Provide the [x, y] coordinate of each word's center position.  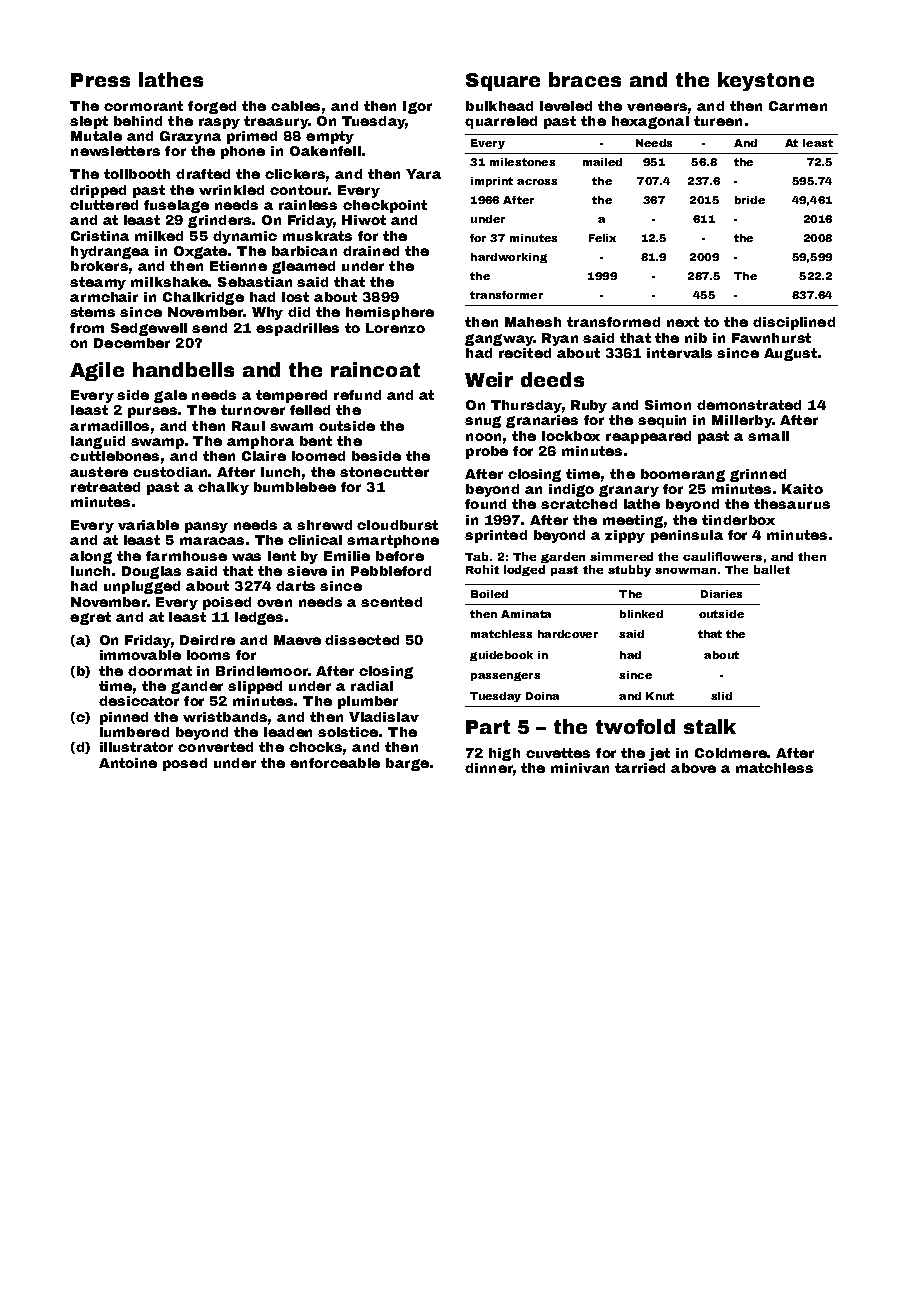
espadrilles [297, 329]
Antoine [128, 763]
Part [488, 727]
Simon [668, 405]
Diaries [721, 594]
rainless [308, 205]
